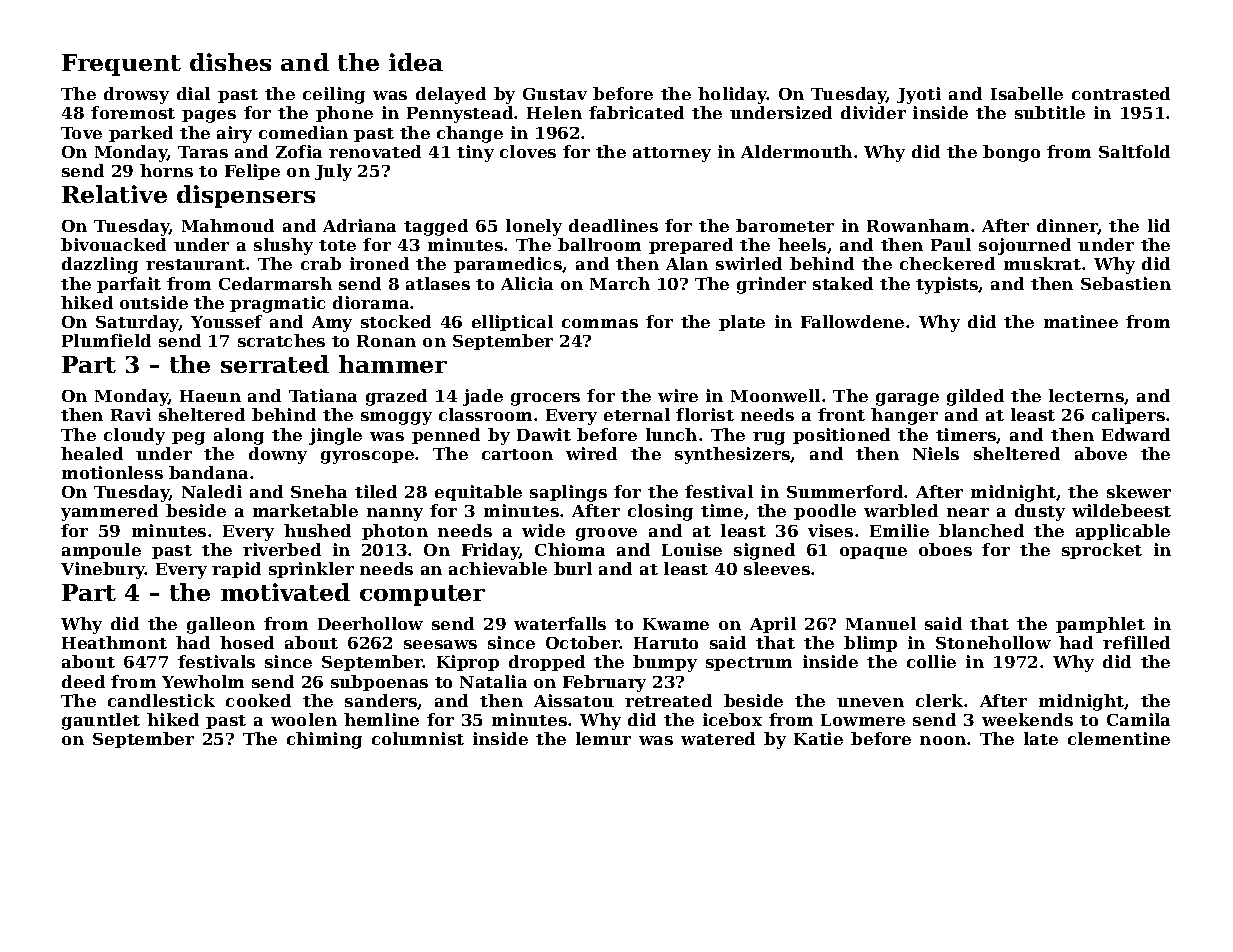 Image resolution: width=1233 pixels, height=952 pixels. I want to click on Niels, so click(936, 453).
